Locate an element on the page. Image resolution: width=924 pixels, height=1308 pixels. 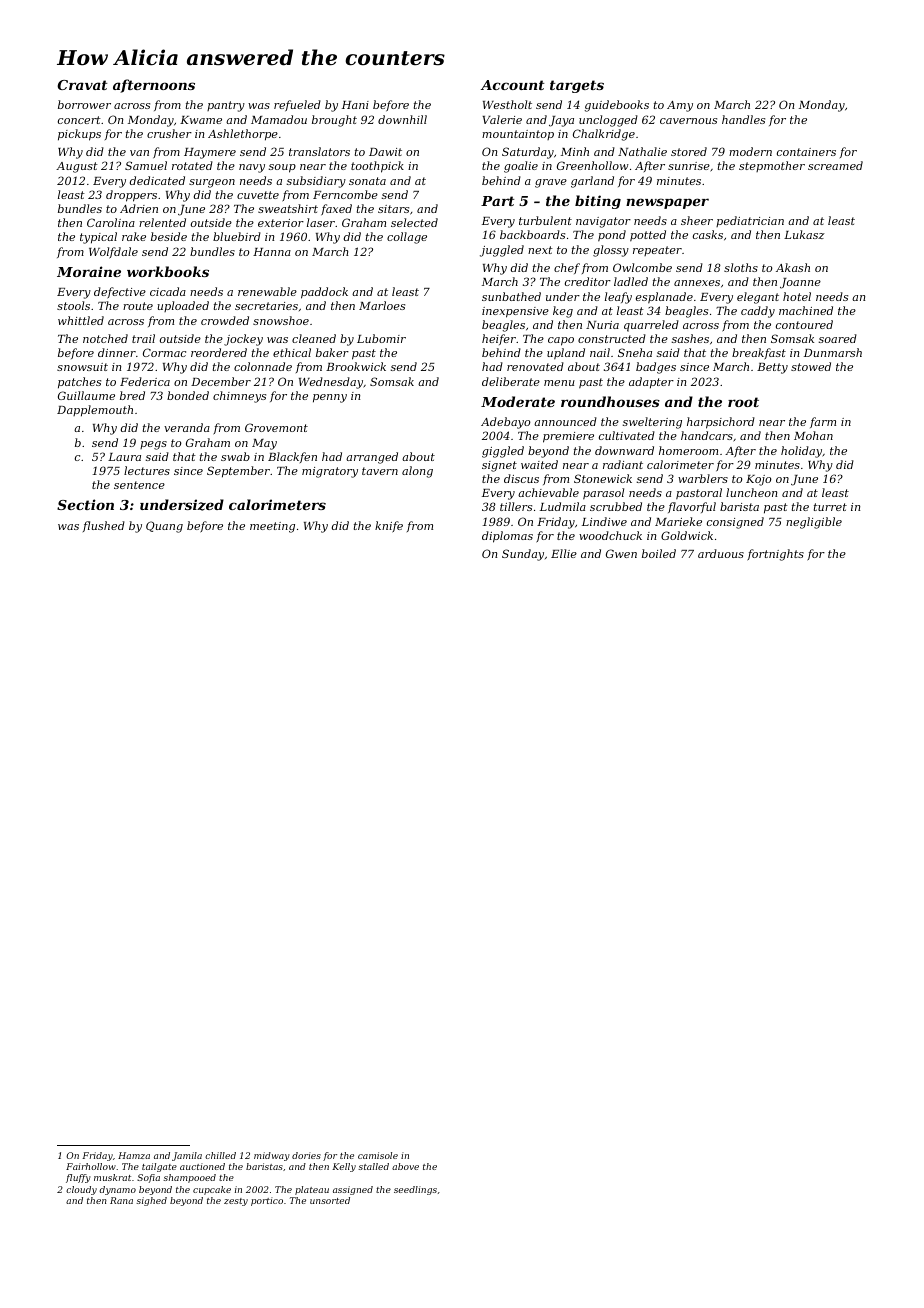
flushed is located at coordinates (104, 526).
